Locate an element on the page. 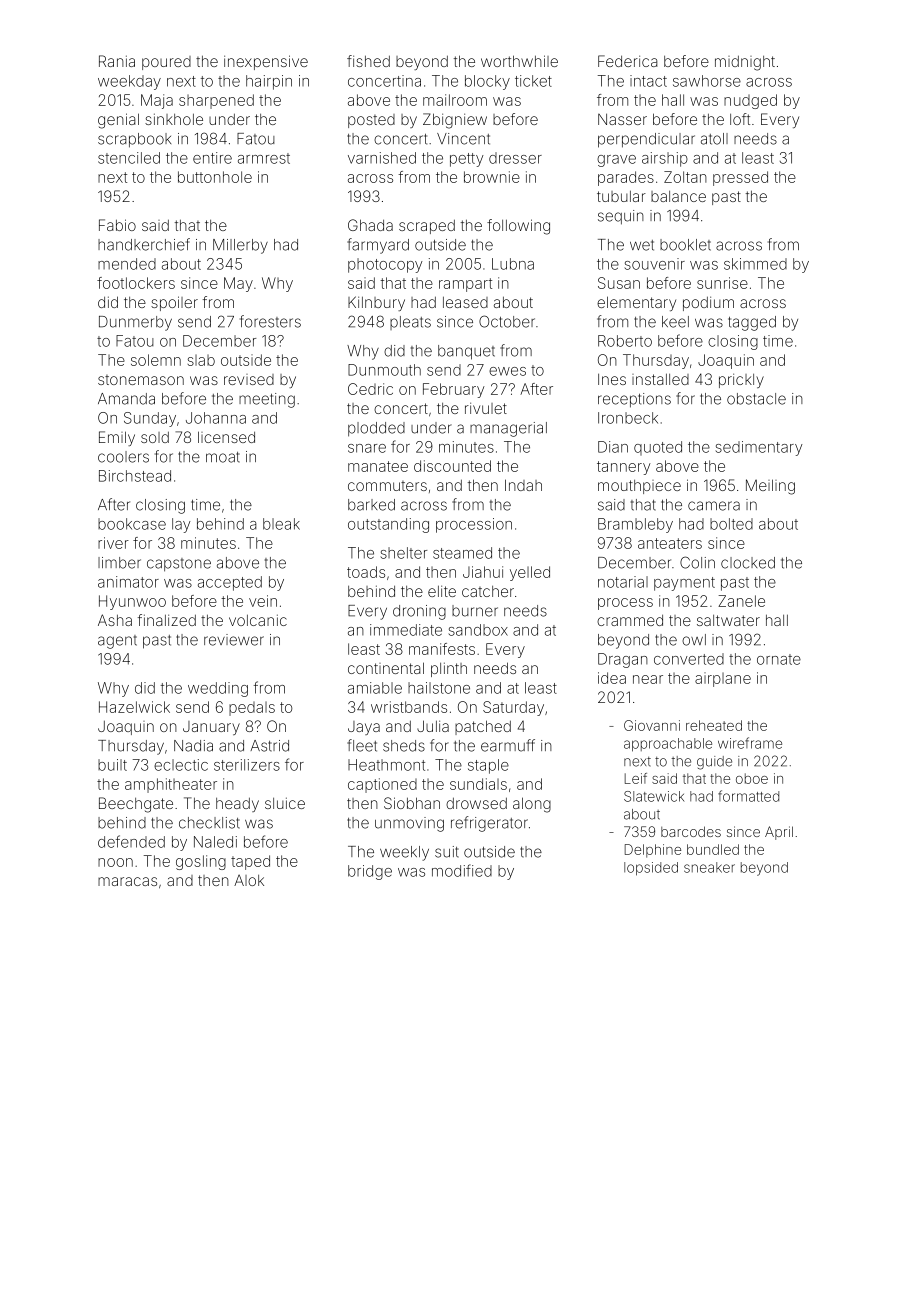 The height and width of the document is (1316, 908). worthwhile is located at coordinates (519, 61).
